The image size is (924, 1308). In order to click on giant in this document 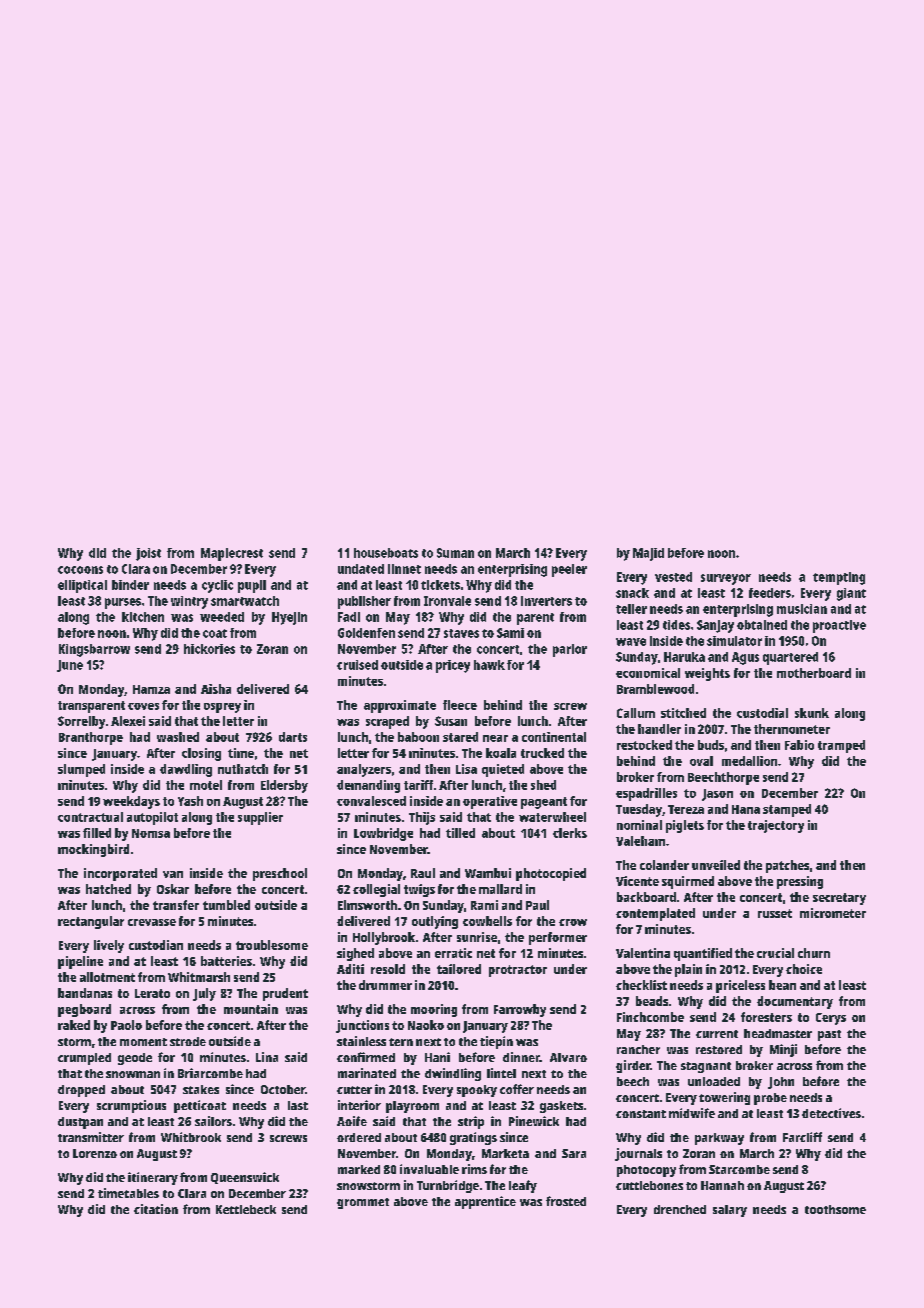, I will do `click(851, 594)`.
